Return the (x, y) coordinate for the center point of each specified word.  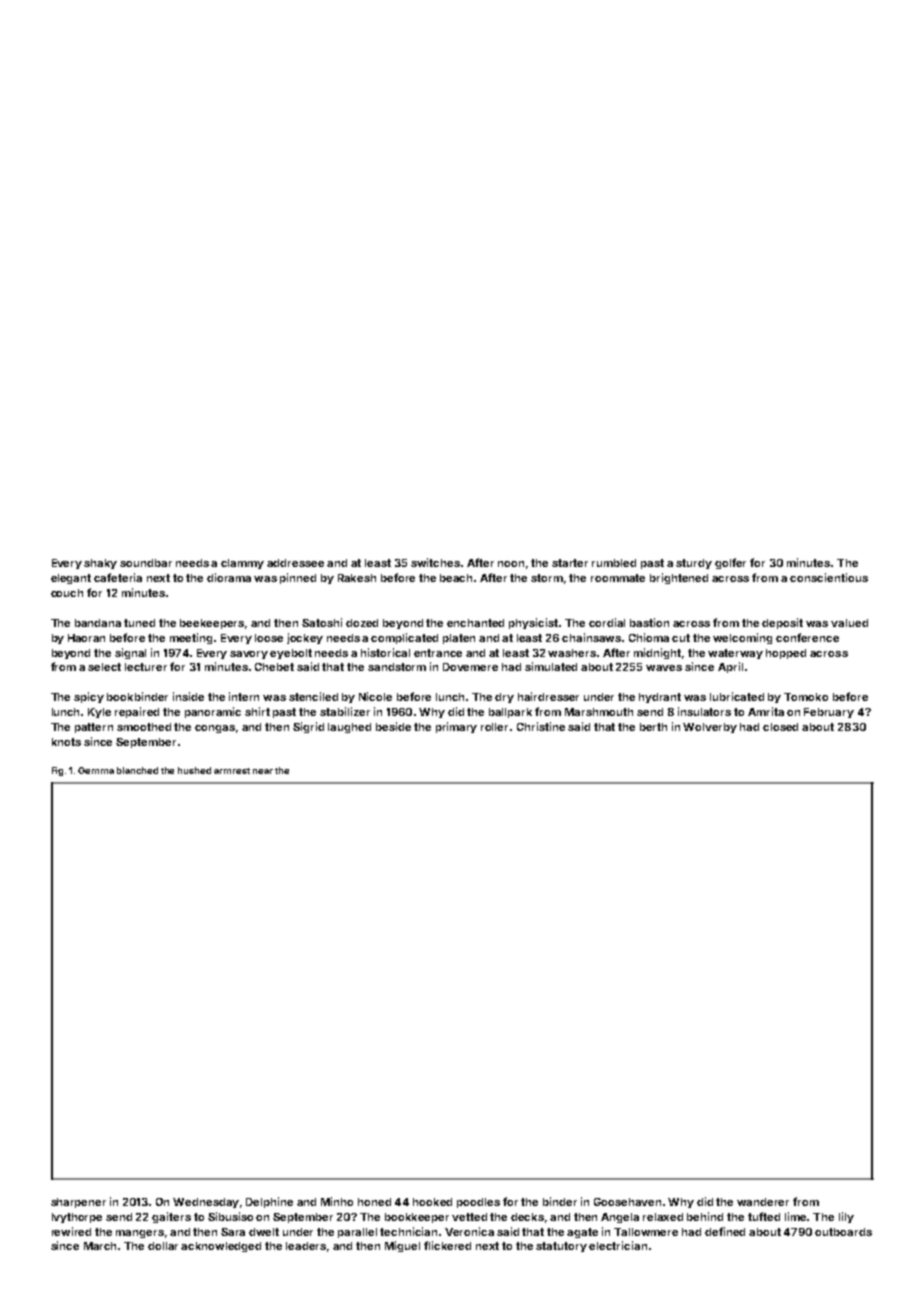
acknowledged (221, 1247)
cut (681, 638)
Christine (541, 726)
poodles (478, 1203)
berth (653, 727)
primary (456, 727)
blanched (137, 770)
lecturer (146, 667)
